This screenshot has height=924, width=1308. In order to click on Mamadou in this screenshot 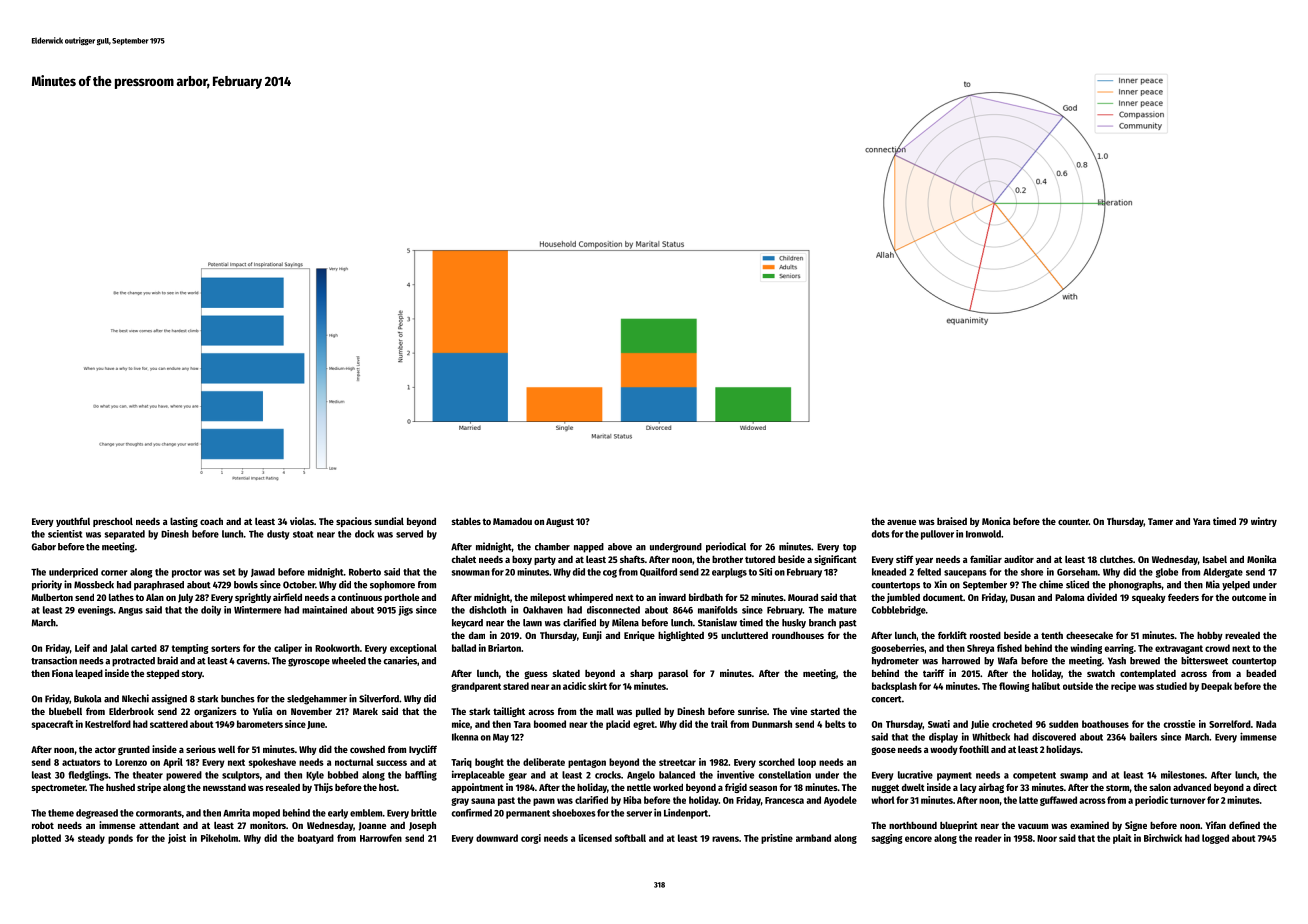, I will do `click(512, 521)`.
